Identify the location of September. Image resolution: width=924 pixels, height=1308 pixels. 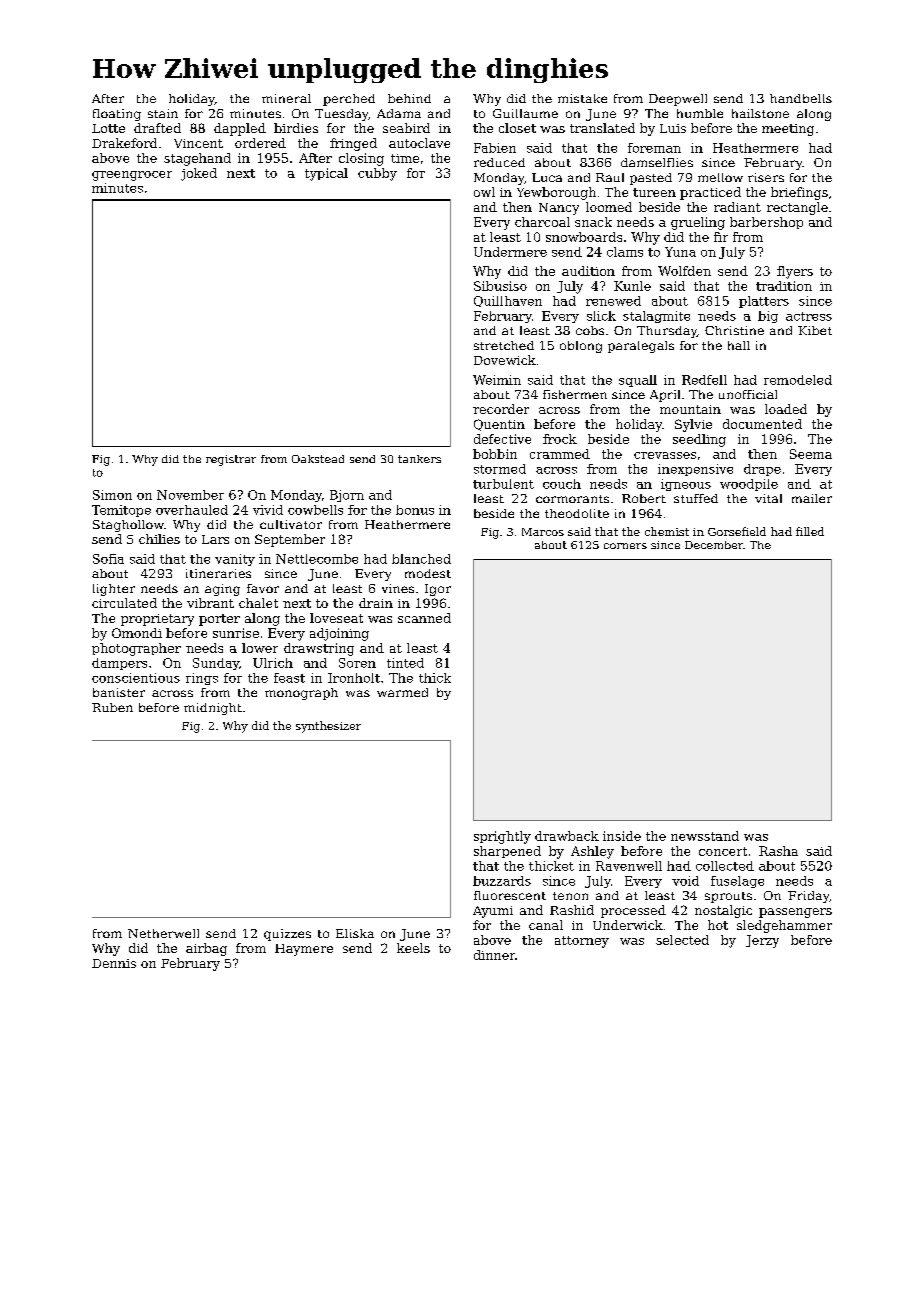
(290, 540).
